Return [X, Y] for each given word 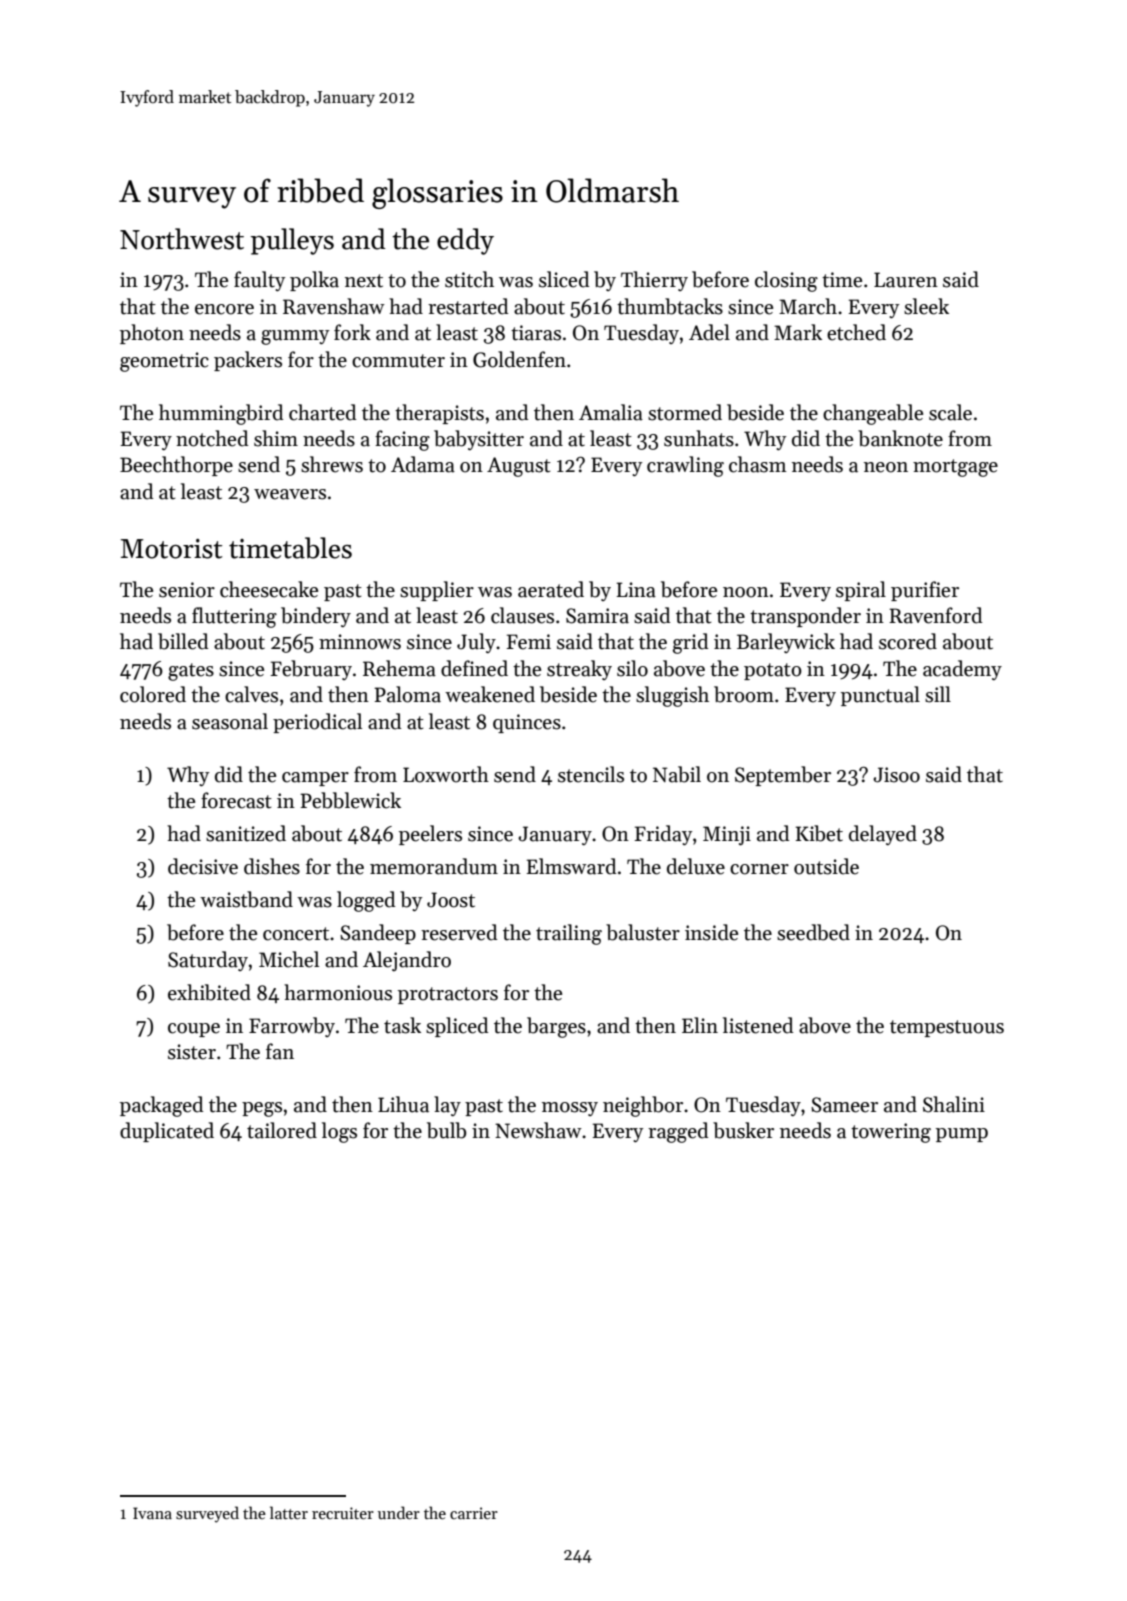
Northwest [182, 239]
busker [743, 1130]
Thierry [654, 281]
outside [826, 866]
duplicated [167, 1132]
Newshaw [538, 1130]
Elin [700, 1025]
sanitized [246, 833]
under [399, 1512]
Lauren [906, 280]
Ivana [152, 1513]
